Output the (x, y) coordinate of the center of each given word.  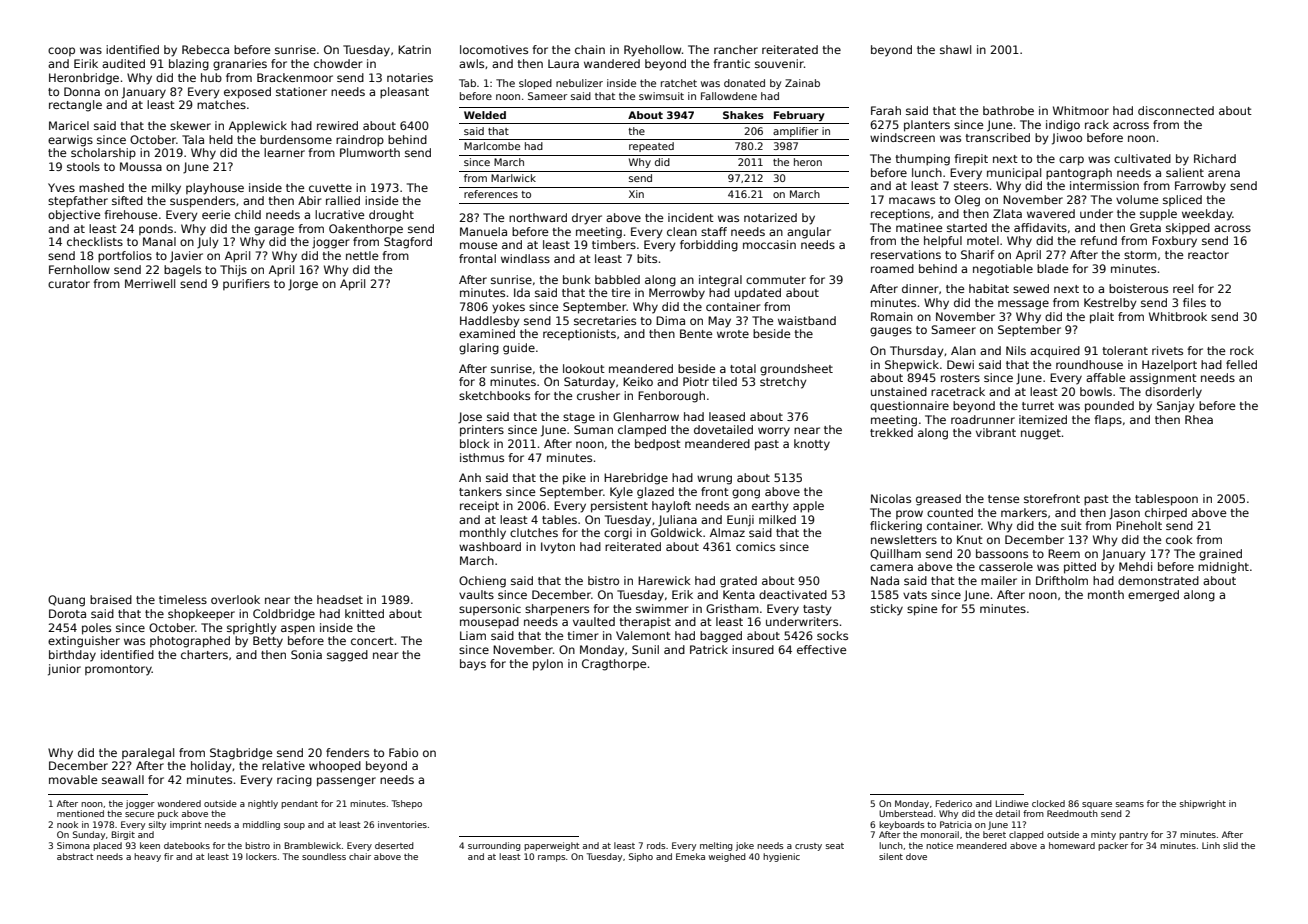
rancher (736, 49)
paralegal (148, 754)
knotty (812, 445)
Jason (1124, 514)
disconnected (1176, 110)
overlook (235, 599)
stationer (301, 91)
